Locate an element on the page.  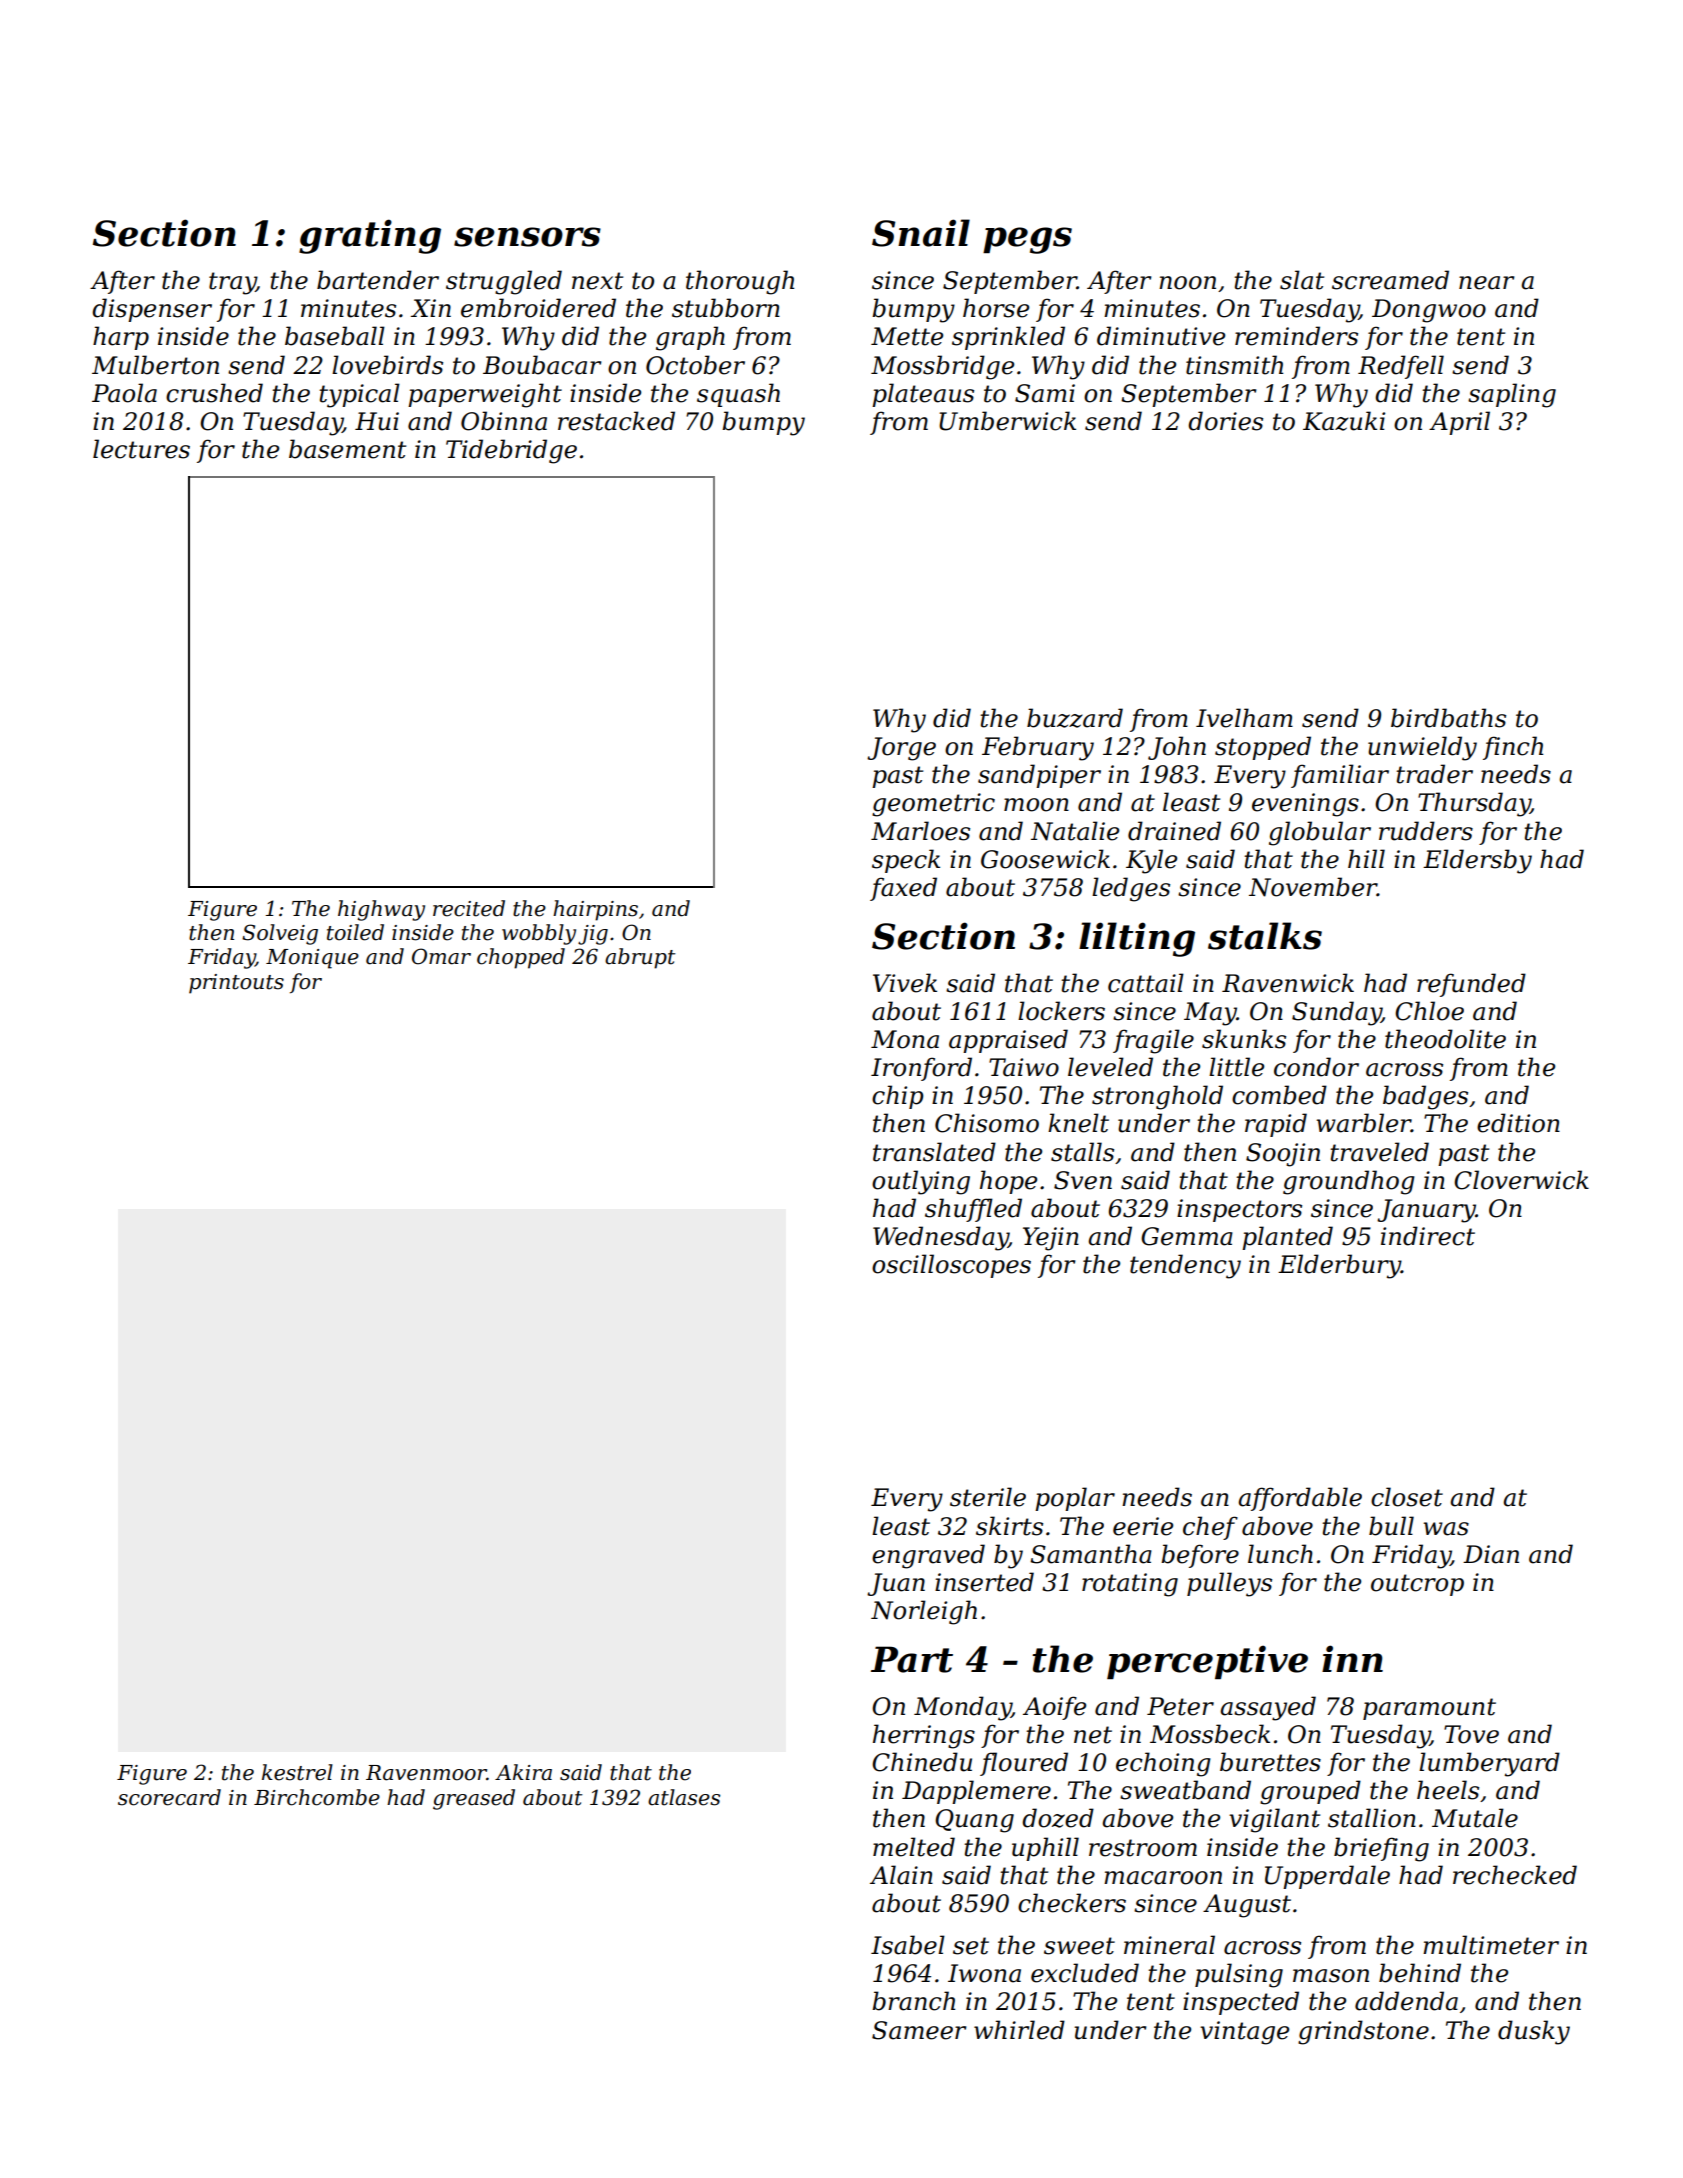
highway is located at coordinates (381, 910).
